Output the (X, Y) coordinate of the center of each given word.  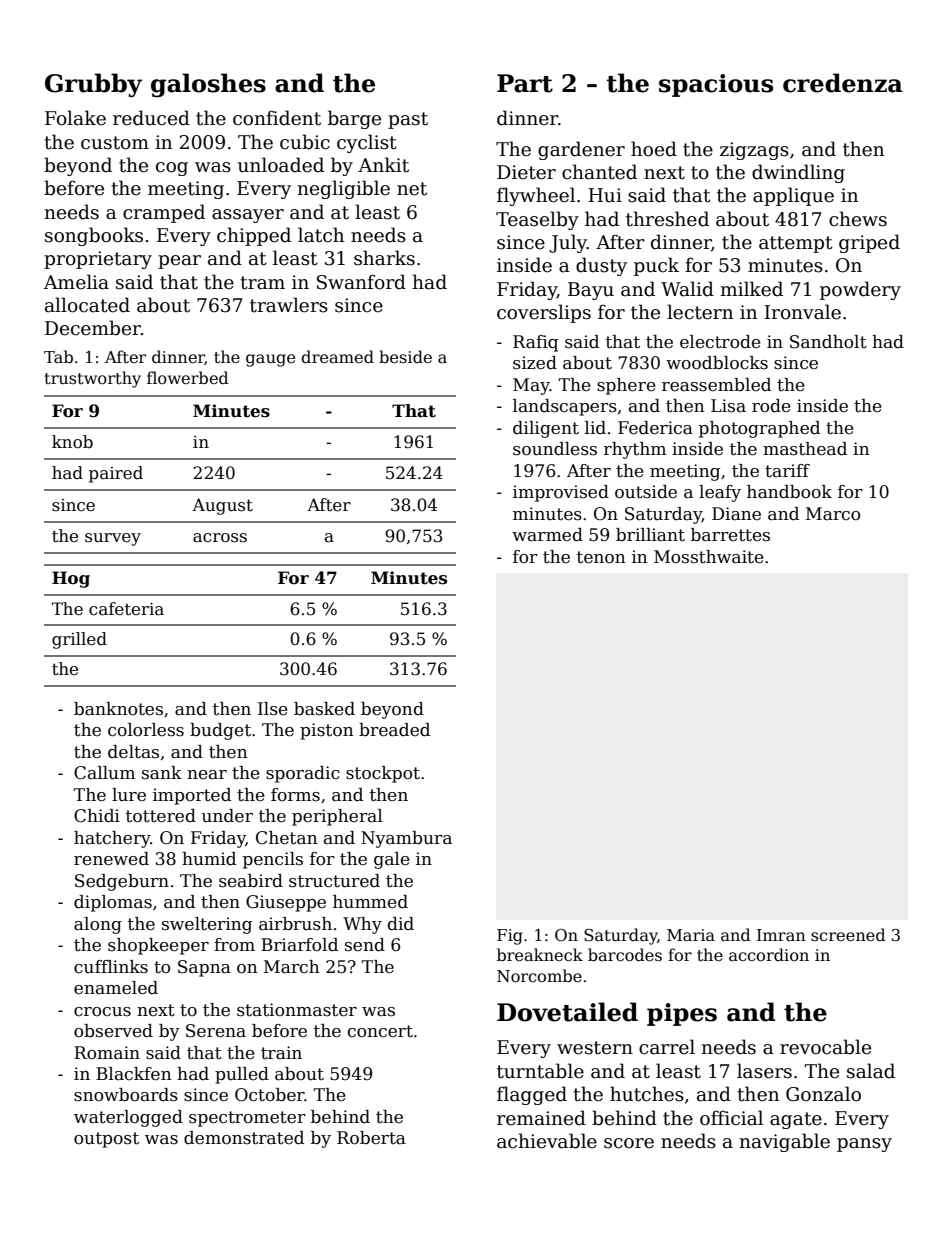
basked (324, 709)
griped (869, 243)
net (412, 189)
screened (848, 935)
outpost (106, 1140)
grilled (79, 640)
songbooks (94, 236)
